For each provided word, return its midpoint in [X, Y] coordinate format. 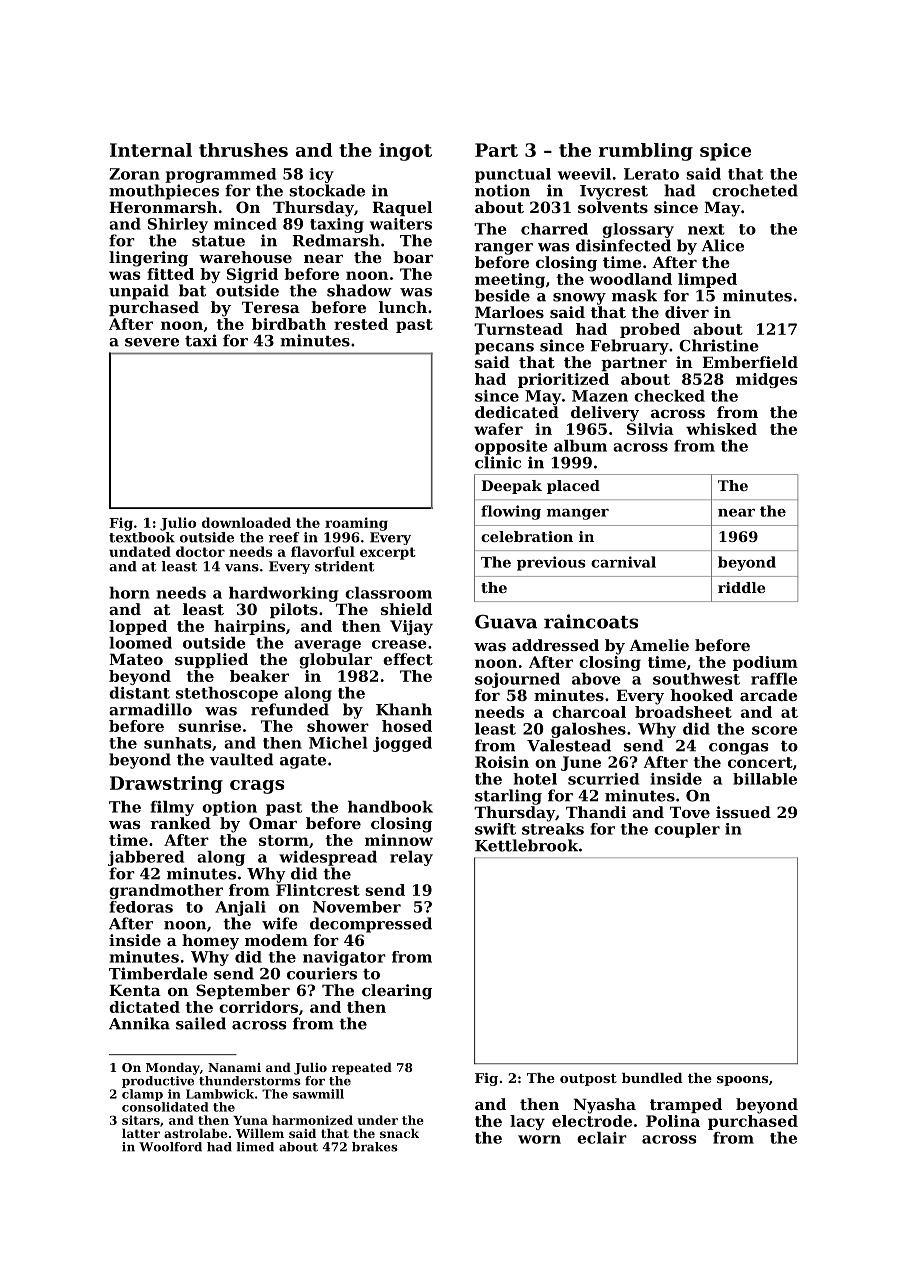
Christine [719, 345]
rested [361, 324]
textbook [142, 537]
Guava [506, 621]
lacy [527, 1122]
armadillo [150, 709]
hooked [702, 695]
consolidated [165, 1107]
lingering [148, 259]
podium [765, 663]
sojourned [517, 680]
